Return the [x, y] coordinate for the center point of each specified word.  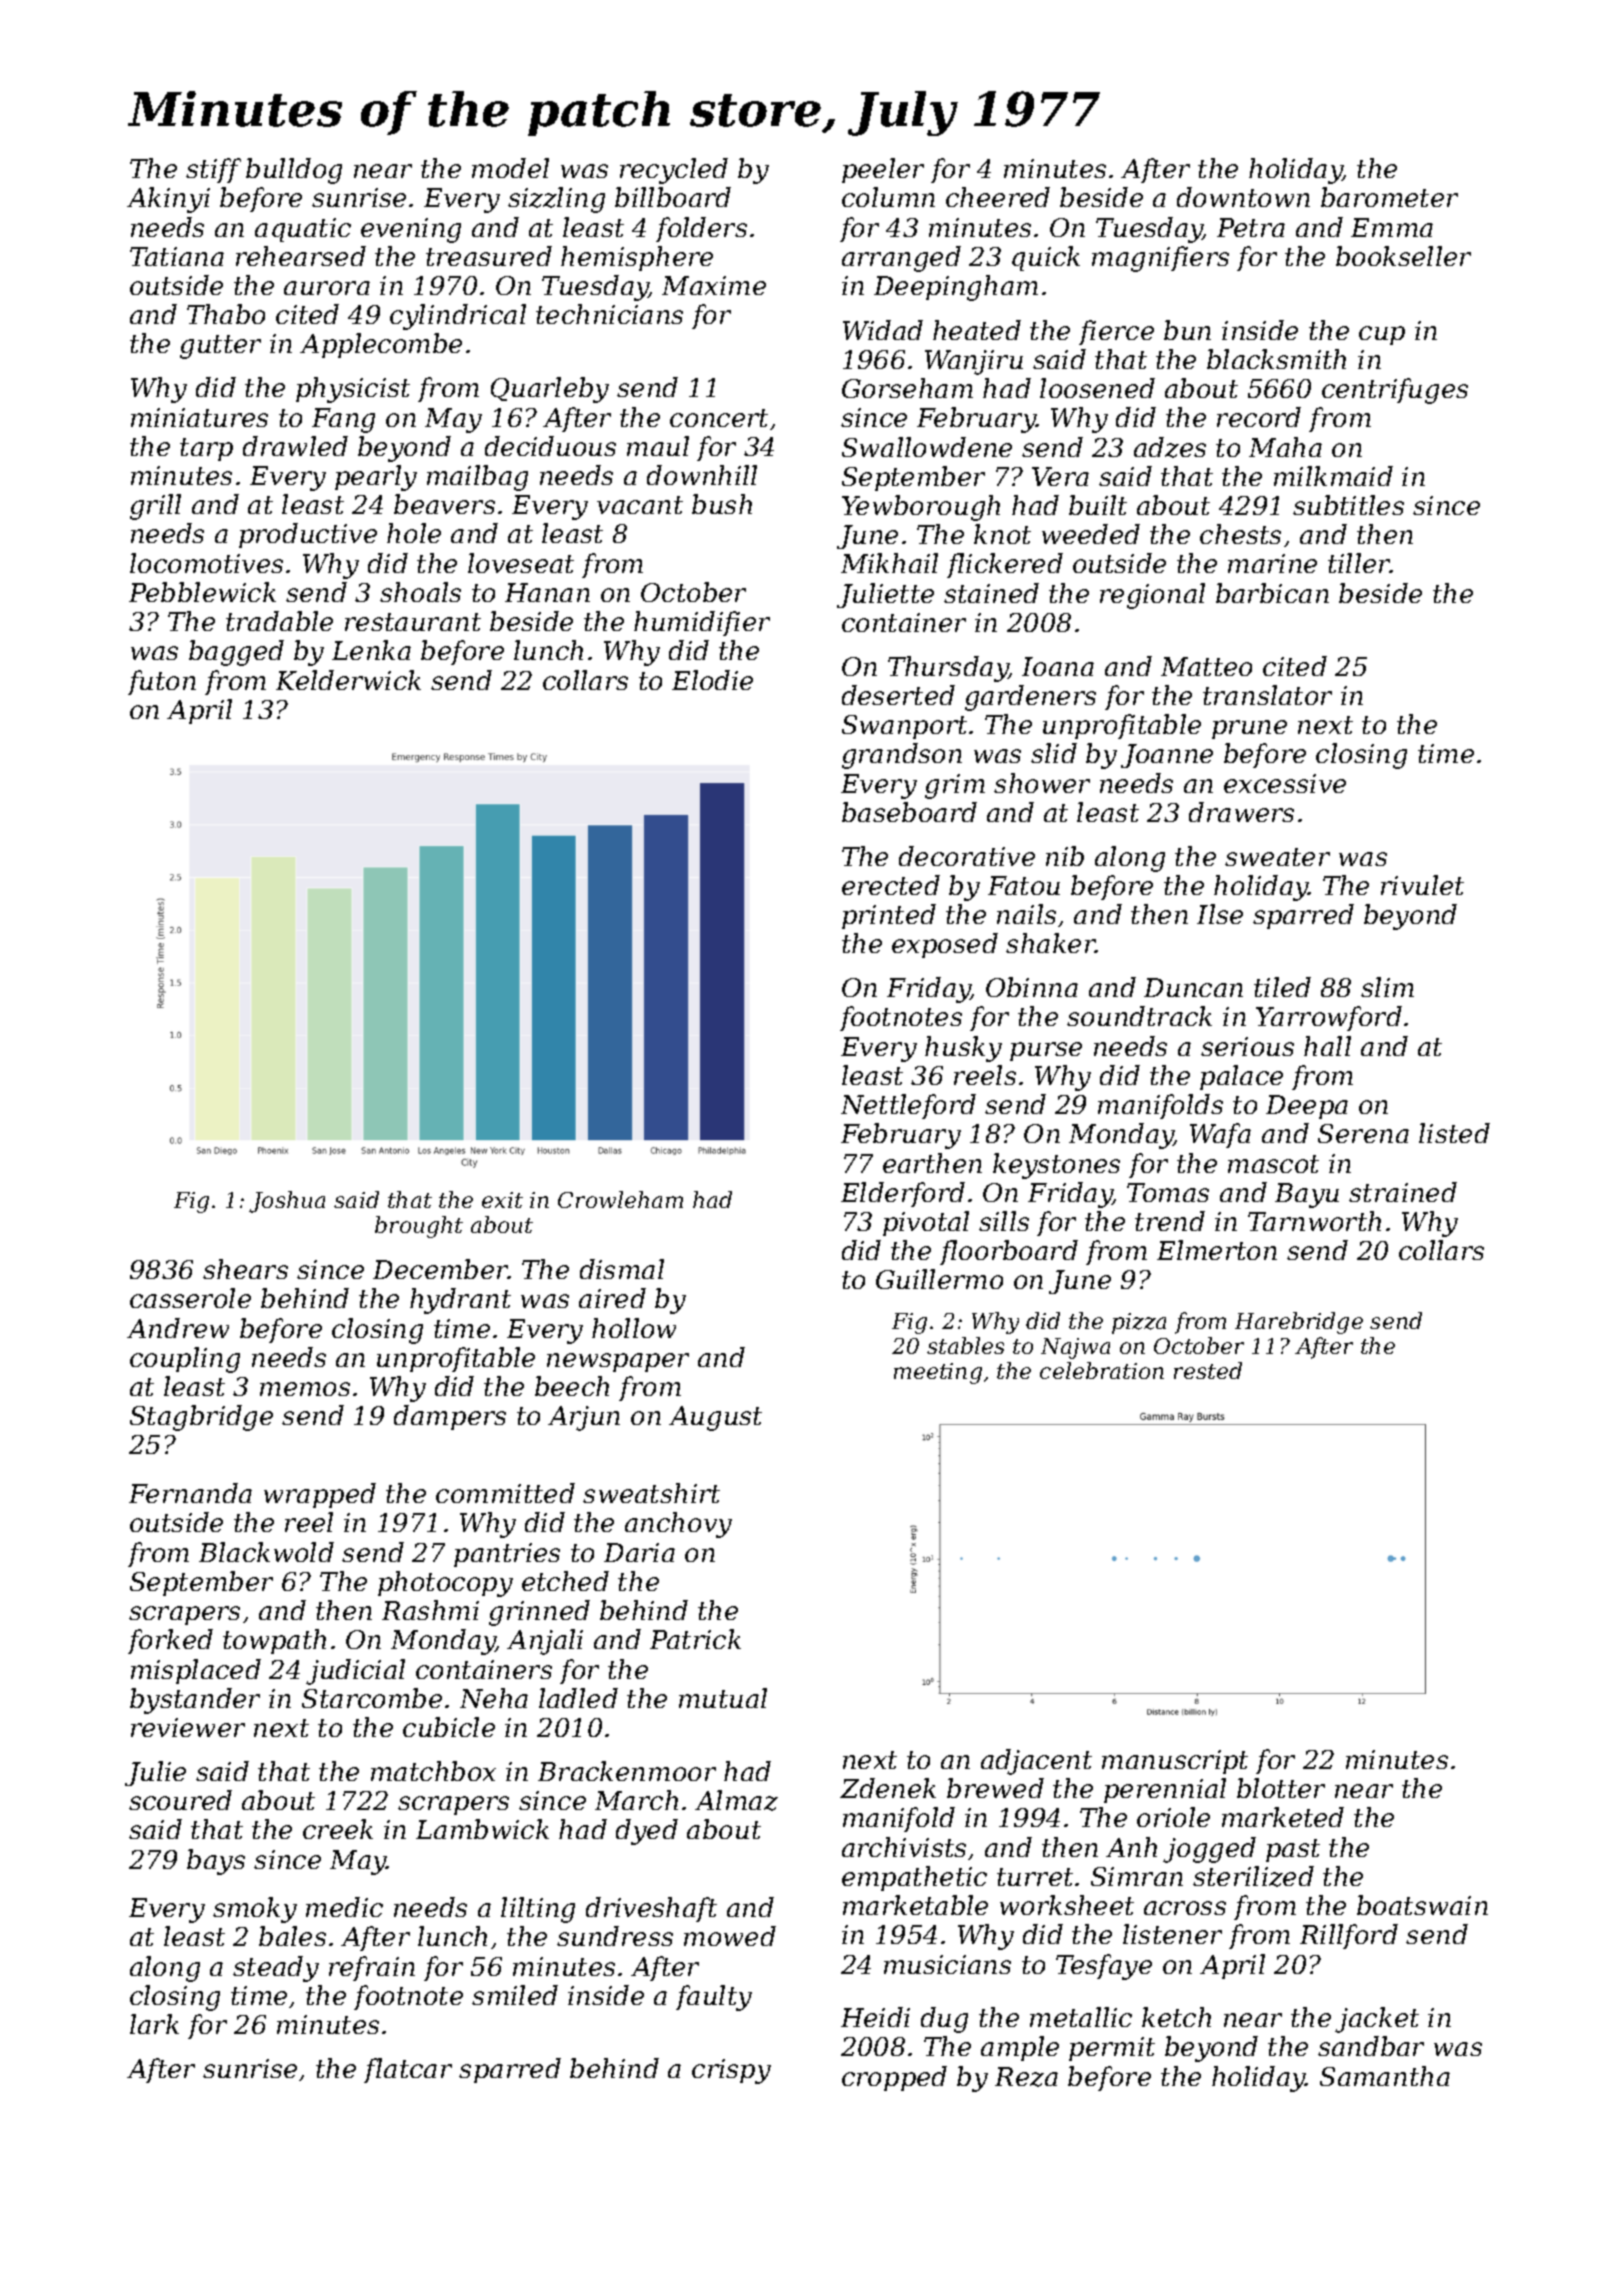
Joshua [287, 1202]
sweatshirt [651, 1493]
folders [701, 229]
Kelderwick [348, 680]
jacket [1377, 2020]
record [1259, 417]
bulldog [294, 171]
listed [1454, 1133]
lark [154, 2024]
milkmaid [1333, 476]
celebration [1102, 1370]
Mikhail [889, 563]
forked [170, 1641]
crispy [731, 2071]
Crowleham [620, 1199]
